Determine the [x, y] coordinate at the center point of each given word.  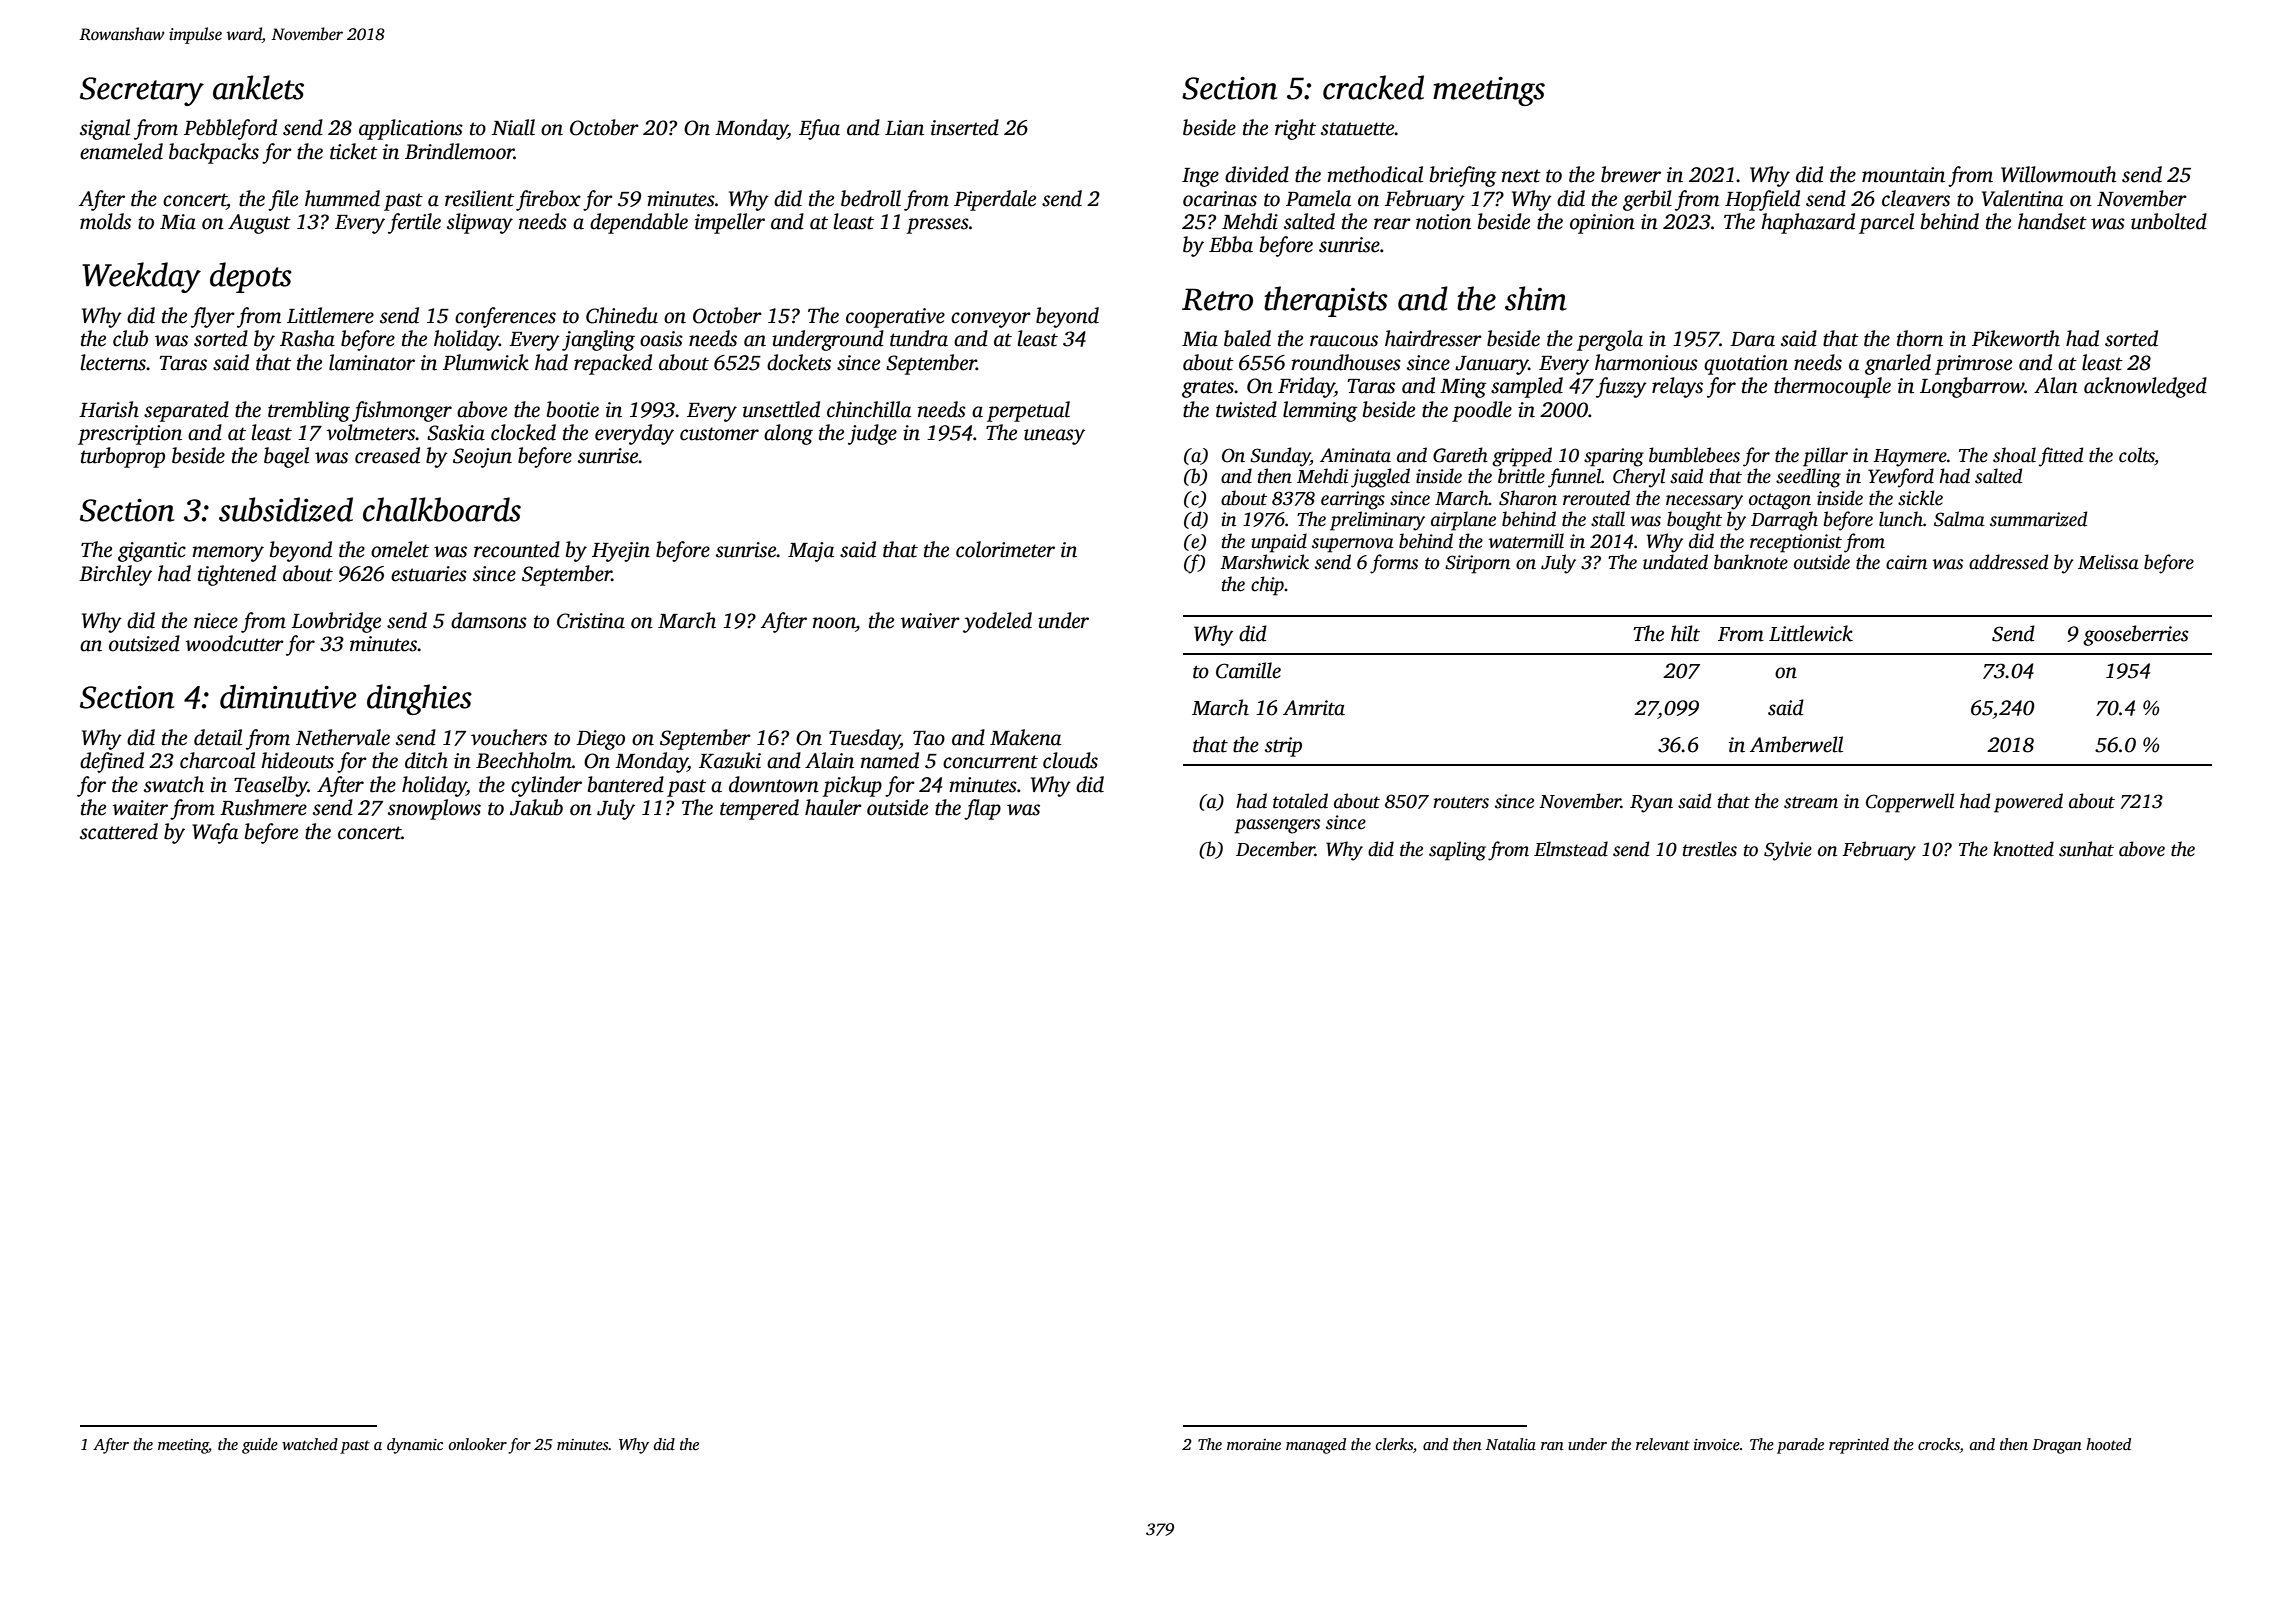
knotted [2023, 849]
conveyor [991, 320]
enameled [121, 151]
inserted [965, 127]
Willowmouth [2058, 174]
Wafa [215, 833]
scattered [119, 831]
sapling [1457, 851]
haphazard [1808, 223]
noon [834, 623]
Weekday [141, 277]
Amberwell [1796, 744]
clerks [1394, 1444]
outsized [144, 643]
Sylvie [1788, 851]
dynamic [415, 1446]
